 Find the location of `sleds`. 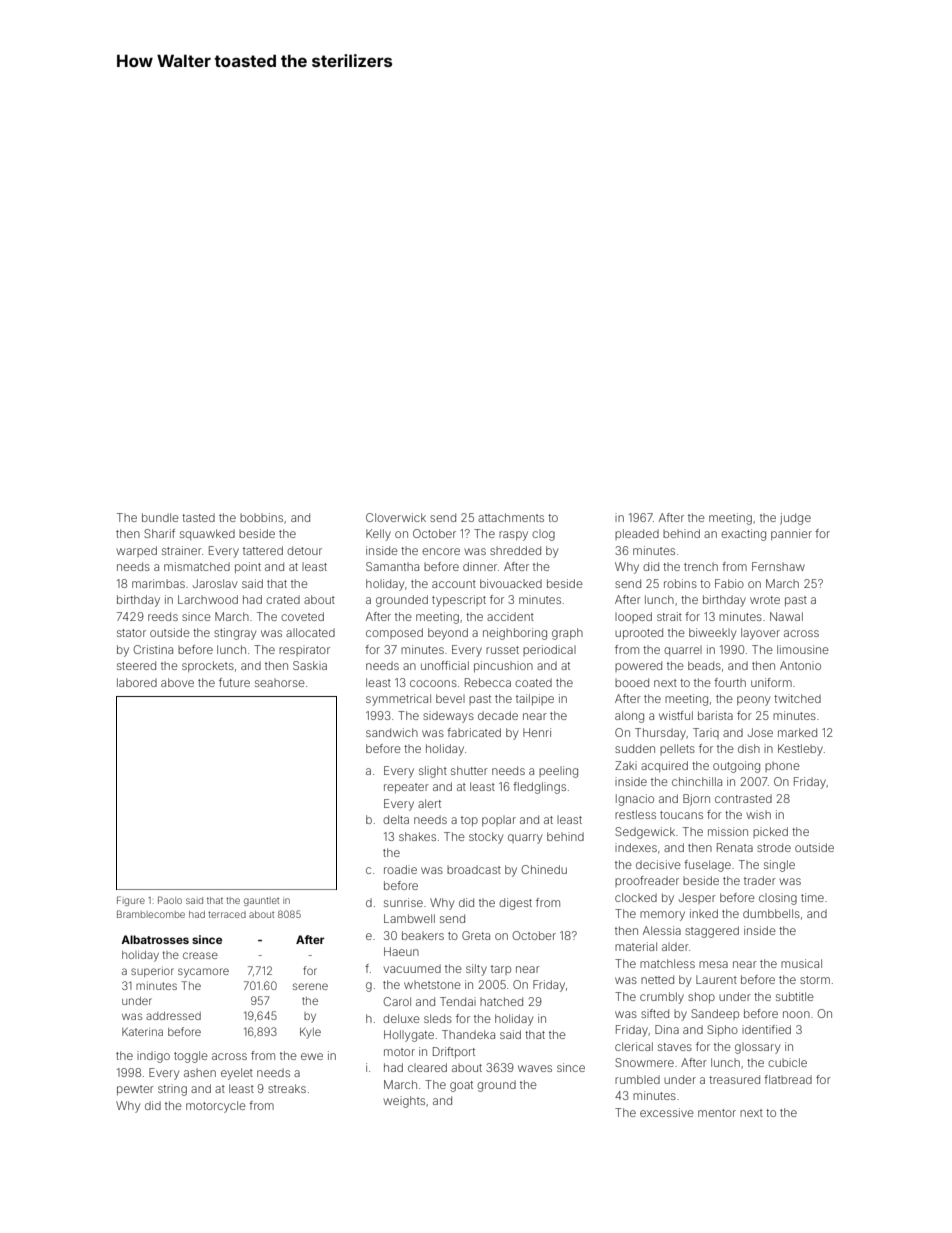

sleds is located at coordinates (438, 1018).
